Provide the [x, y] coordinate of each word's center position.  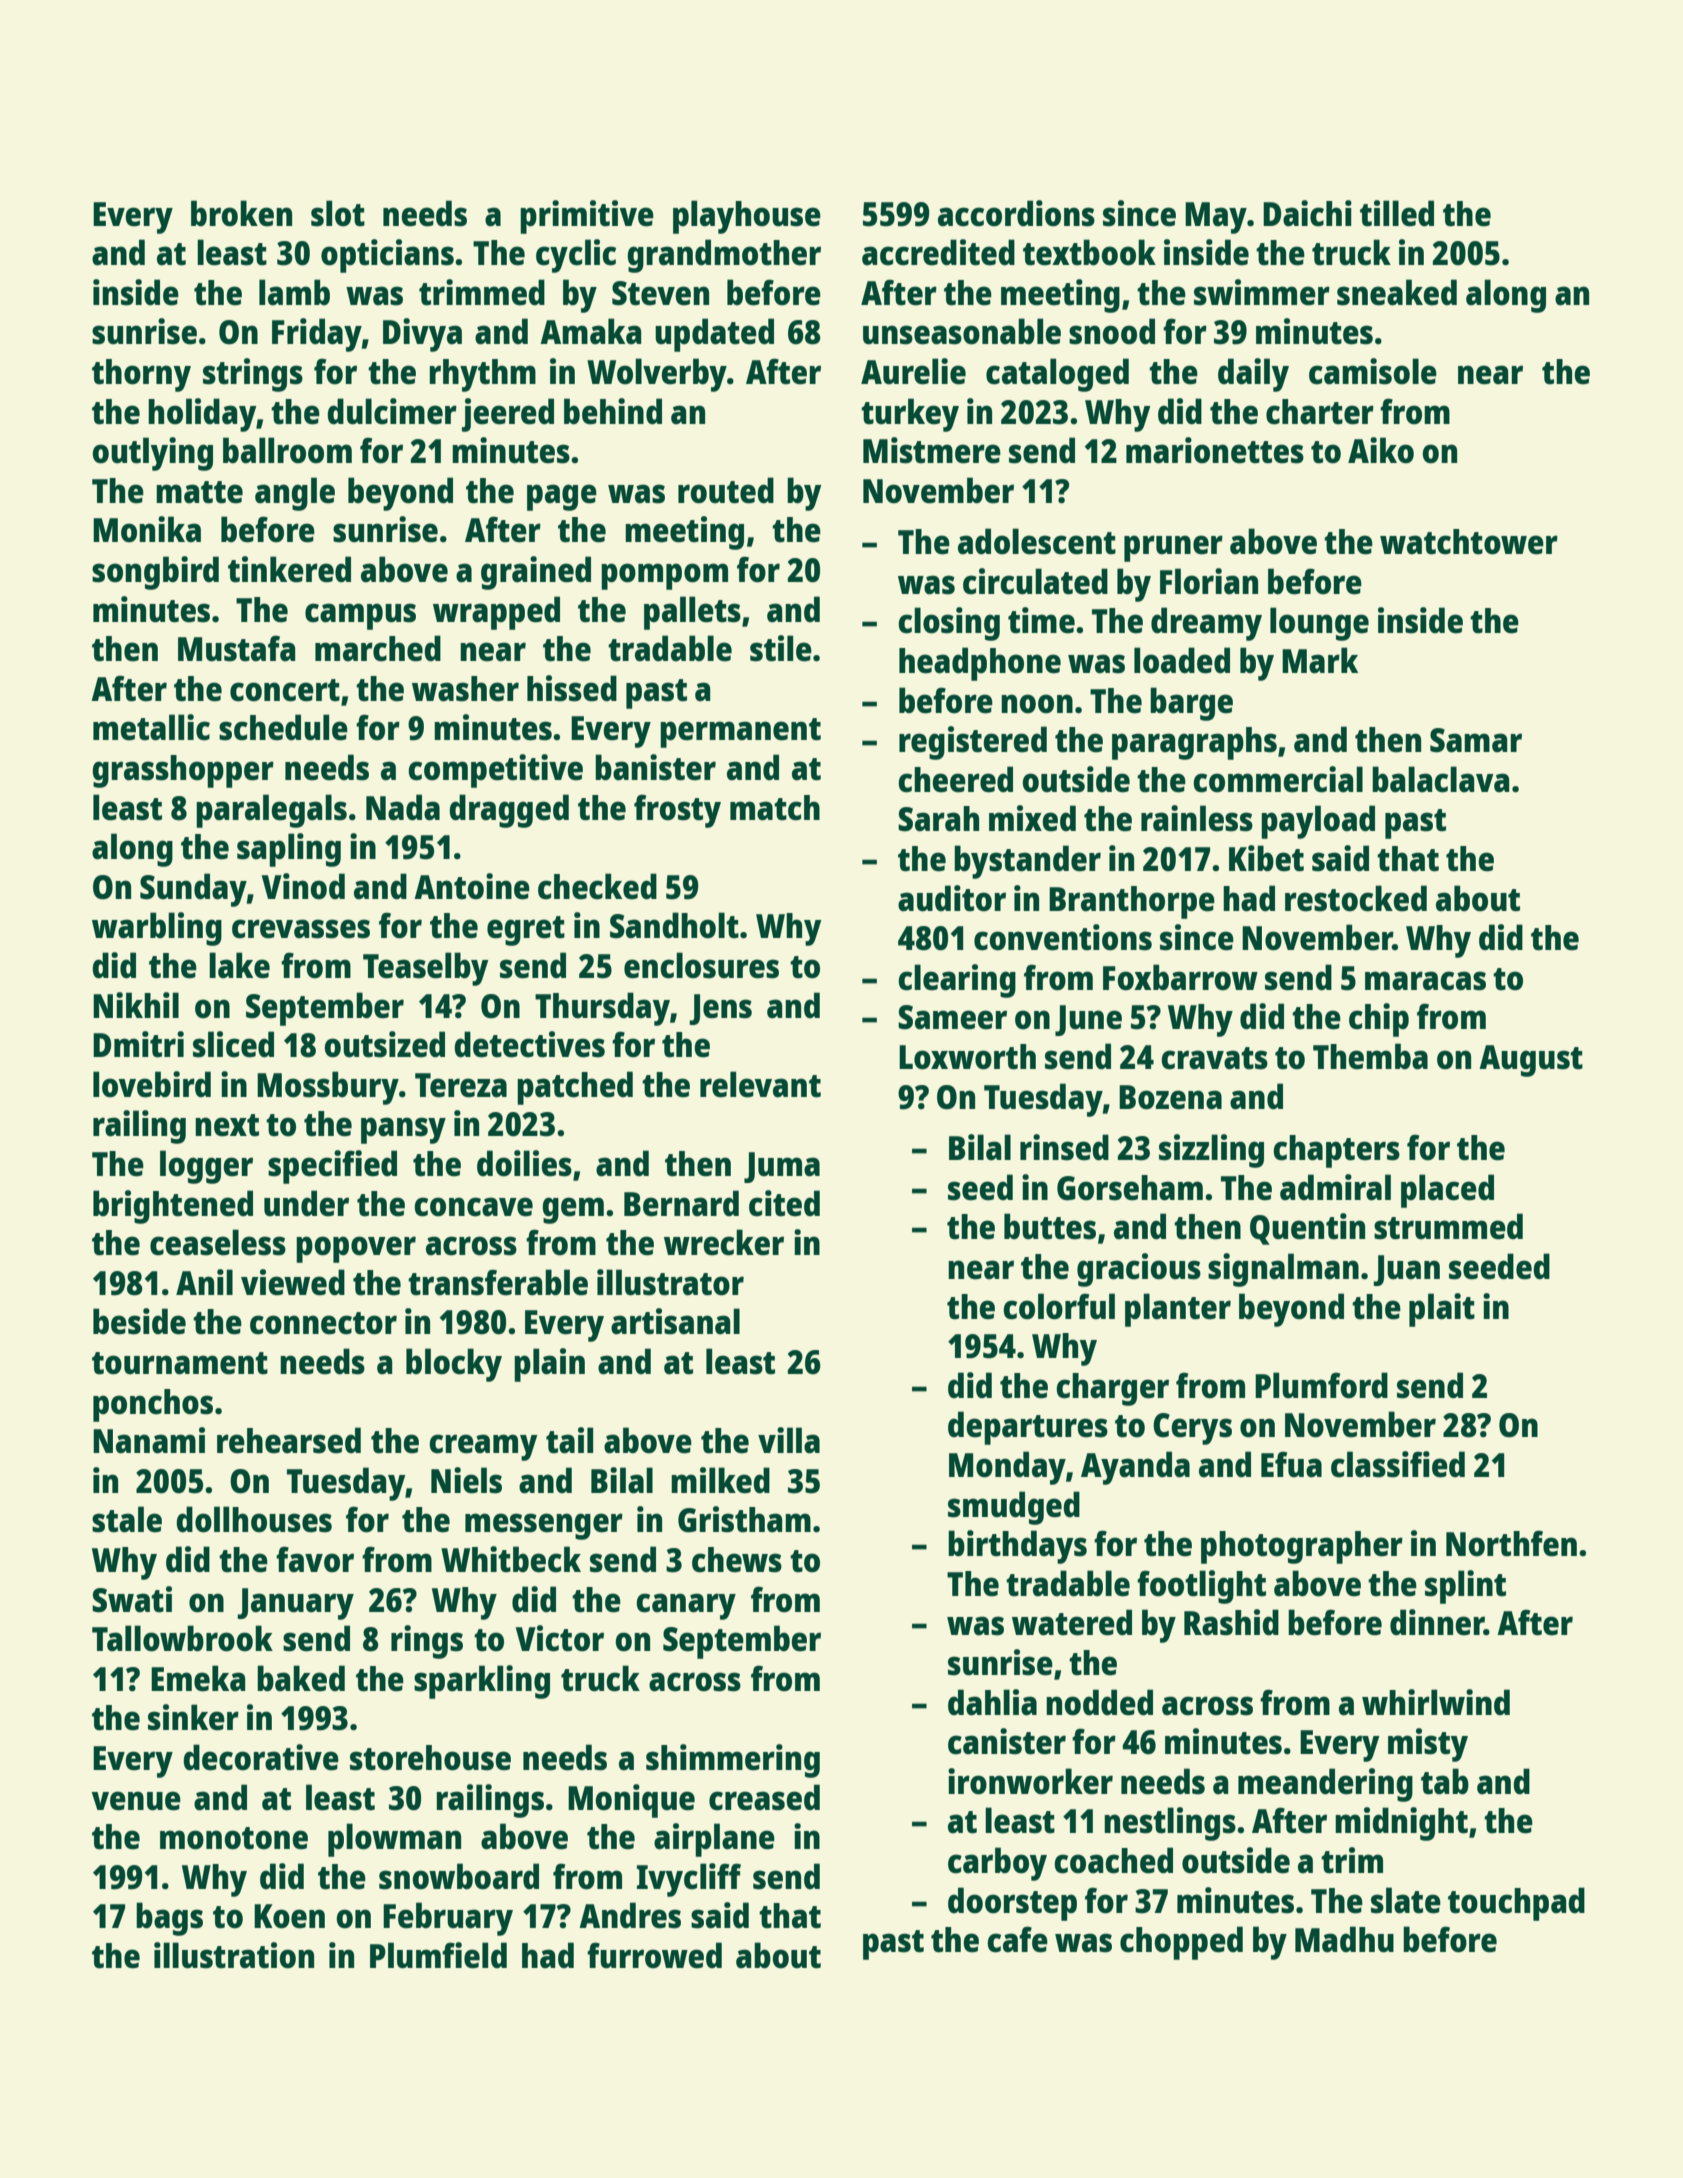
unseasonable [962, 331]
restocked [1356, 898]
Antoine [472, 886]
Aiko [1381, 450]
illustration [234, 1955]
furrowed [654, 1955]
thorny [141, 375]
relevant [760, 1084]
